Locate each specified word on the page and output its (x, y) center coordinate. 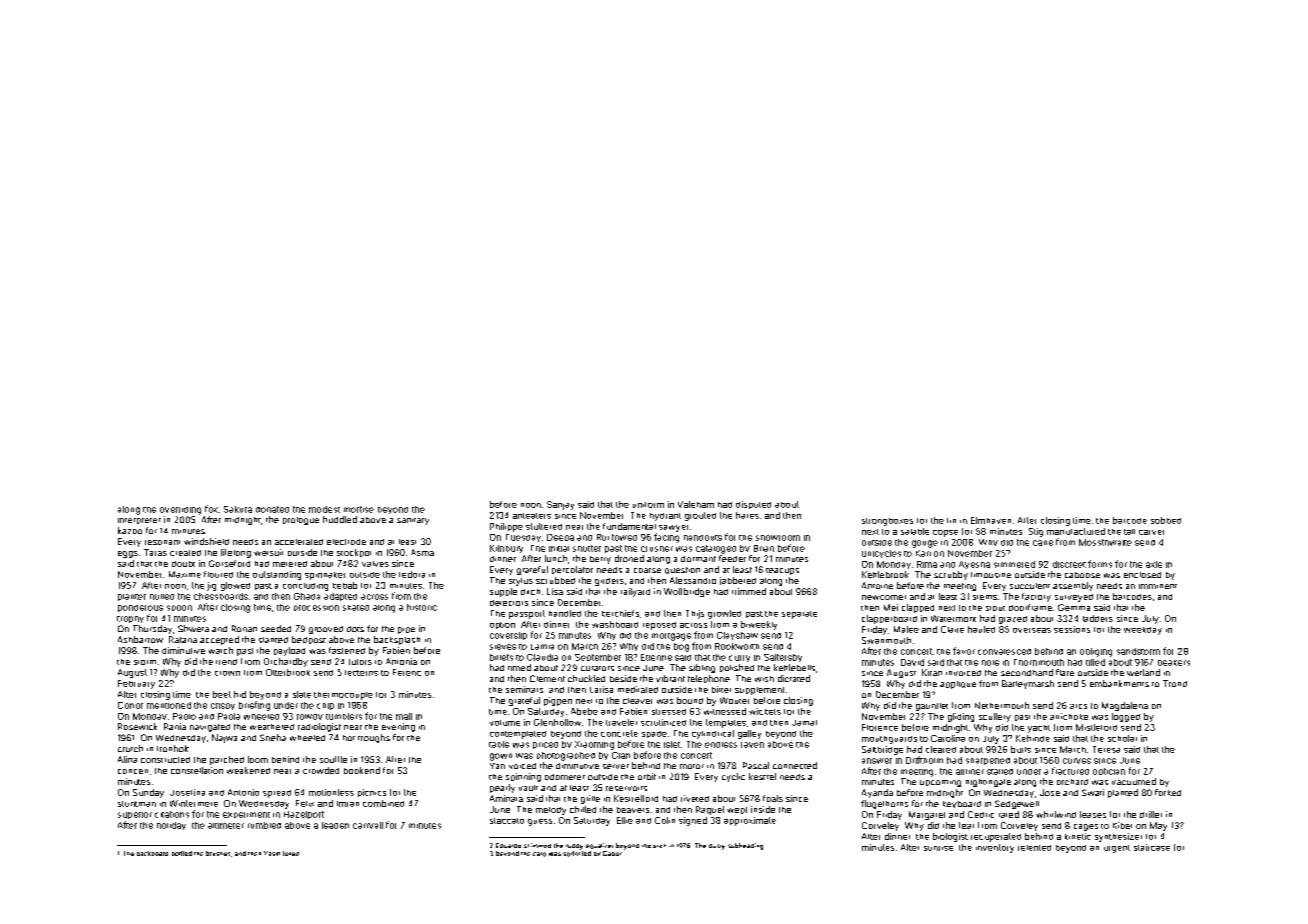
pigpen (558, 701)
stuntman (137, 804)
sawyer (673, 528)
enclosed (1142, 575)
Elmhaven (991, 520)
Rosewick (137, 726)
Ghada (307, 596)
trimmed (749, 591)
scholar (1122, 738)
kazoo (130, 530)
